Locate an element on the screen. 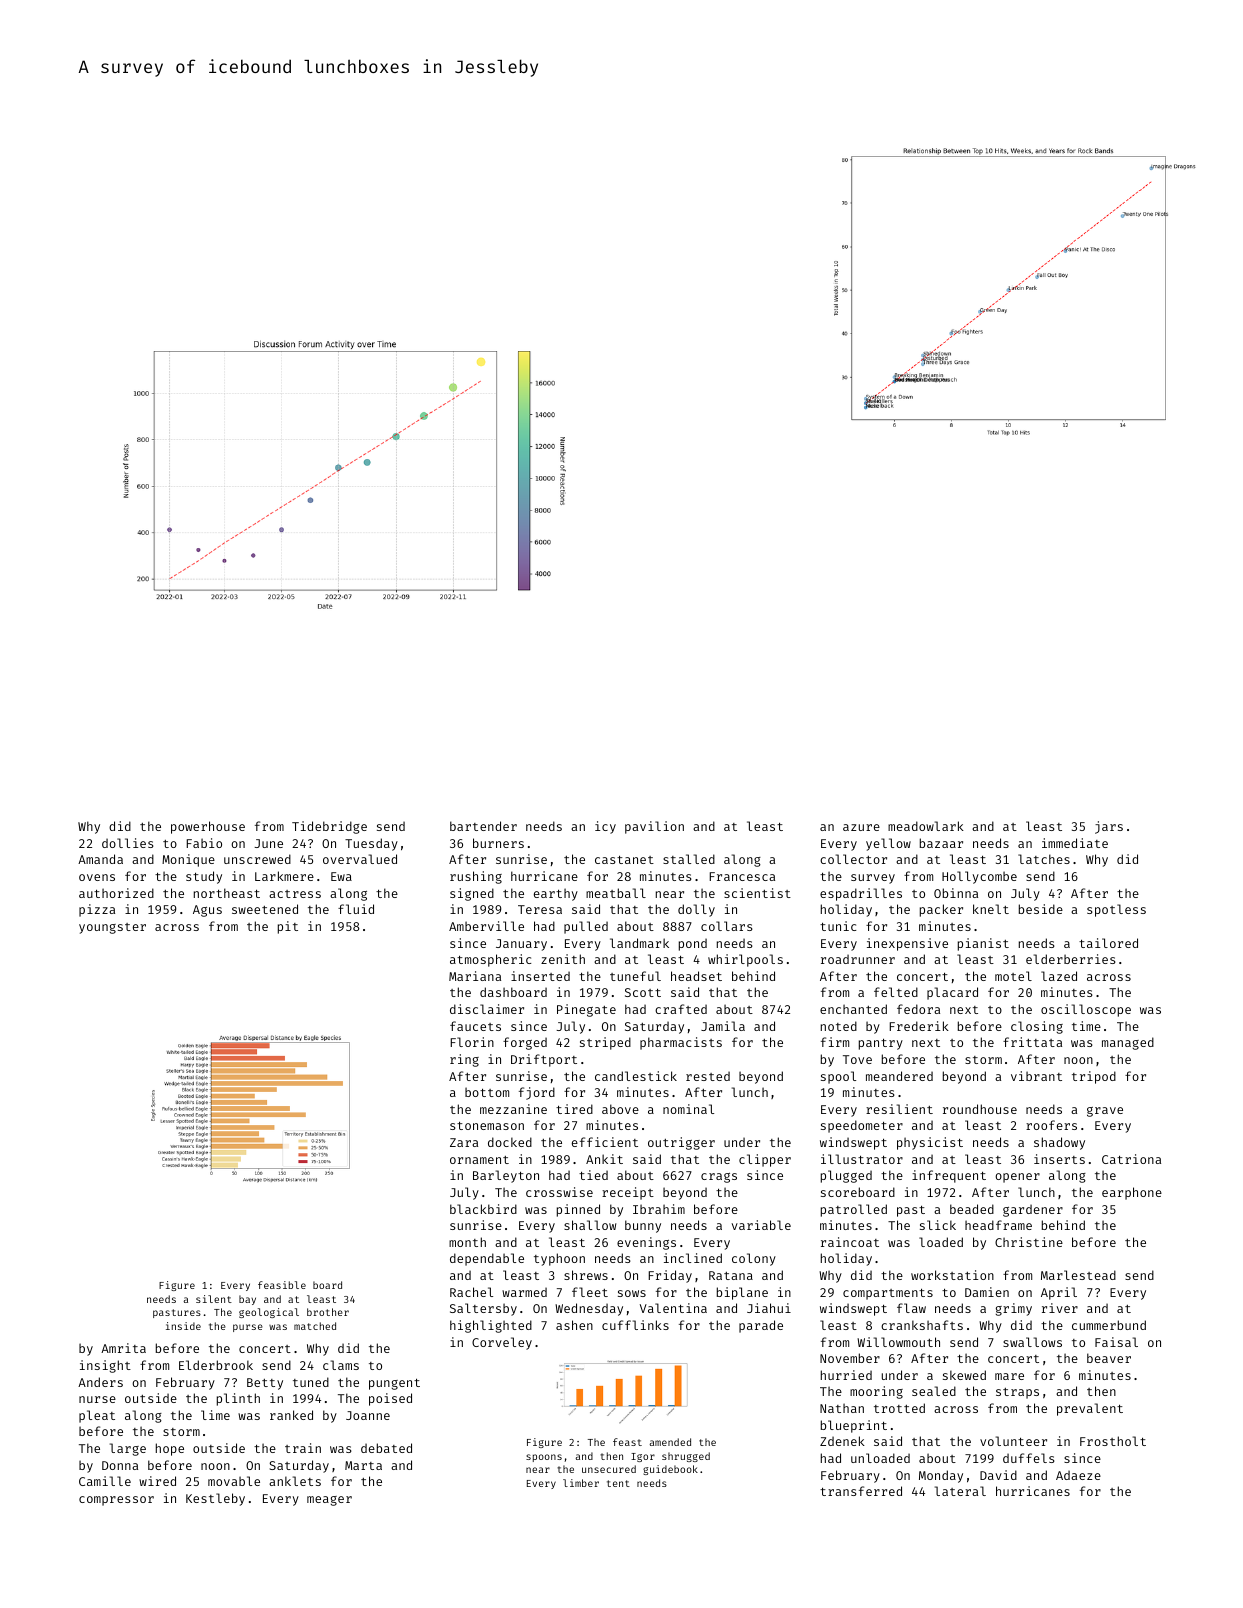 The image size is (1243, 1608). tent is located at coordinates (618, 1483).
